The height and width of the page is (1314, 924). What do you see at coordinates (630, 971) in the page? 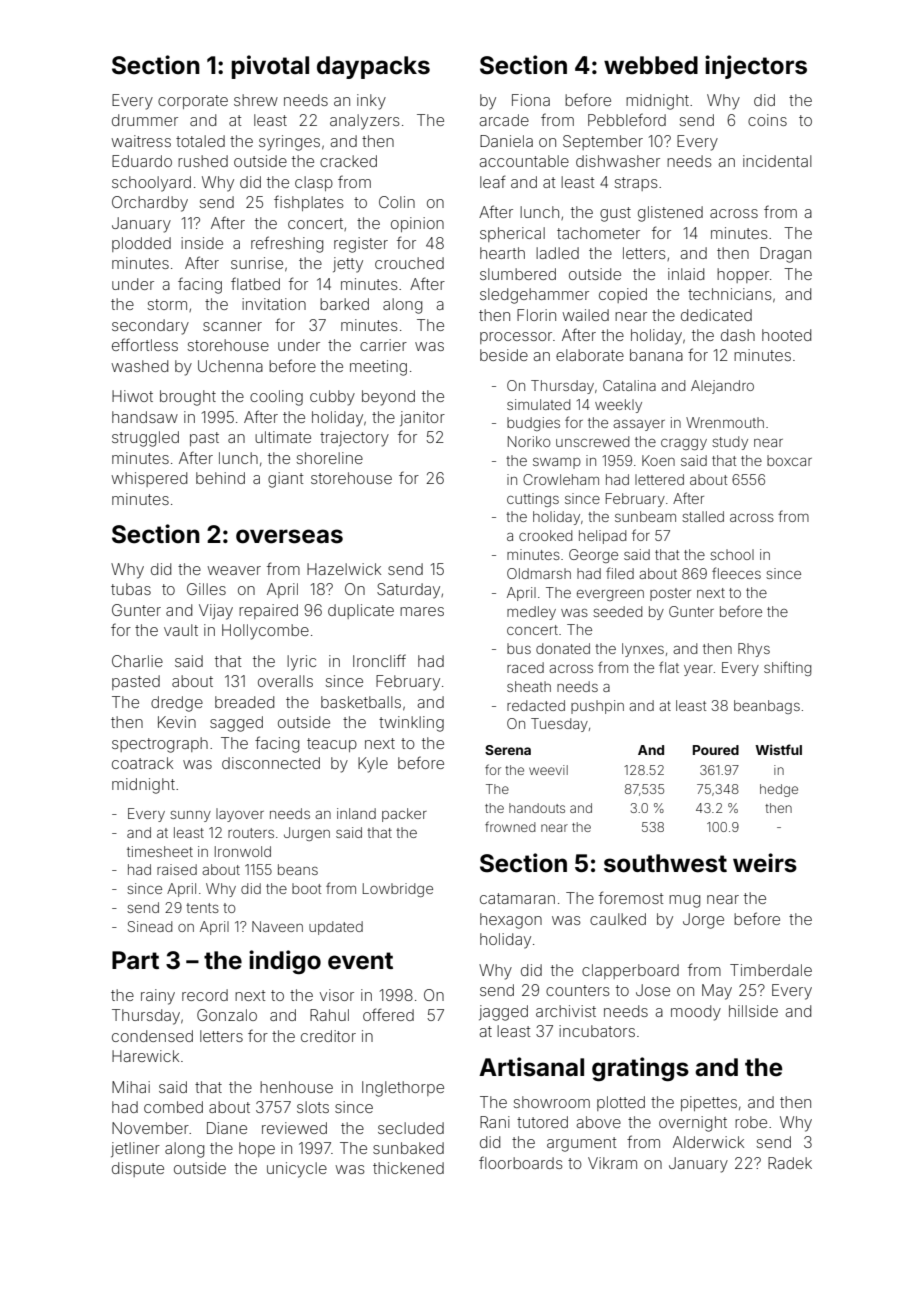
I see `clapperboard` at bounding box center [630, 971].
